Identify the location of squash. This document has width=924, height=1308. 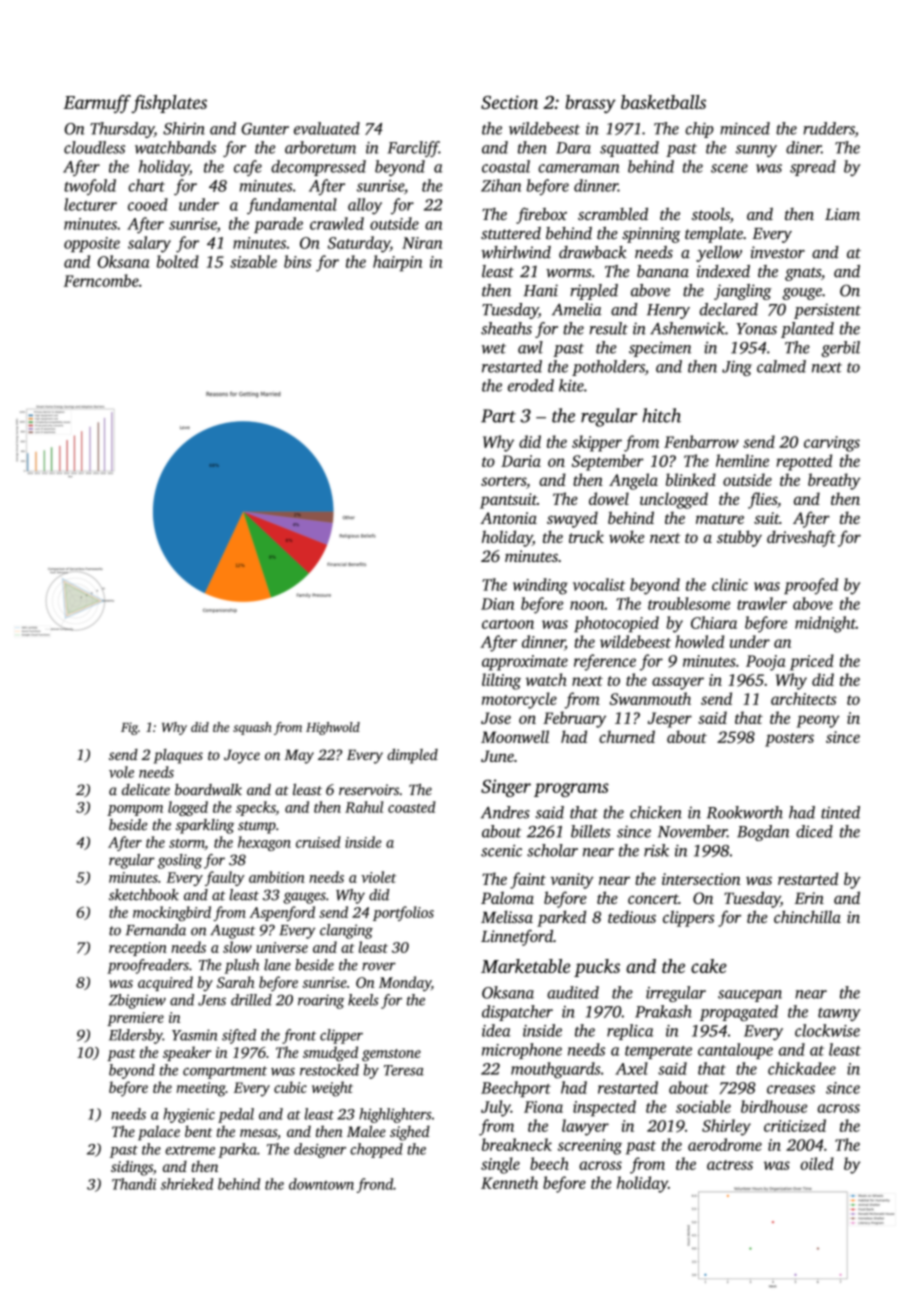
(252, 728).
